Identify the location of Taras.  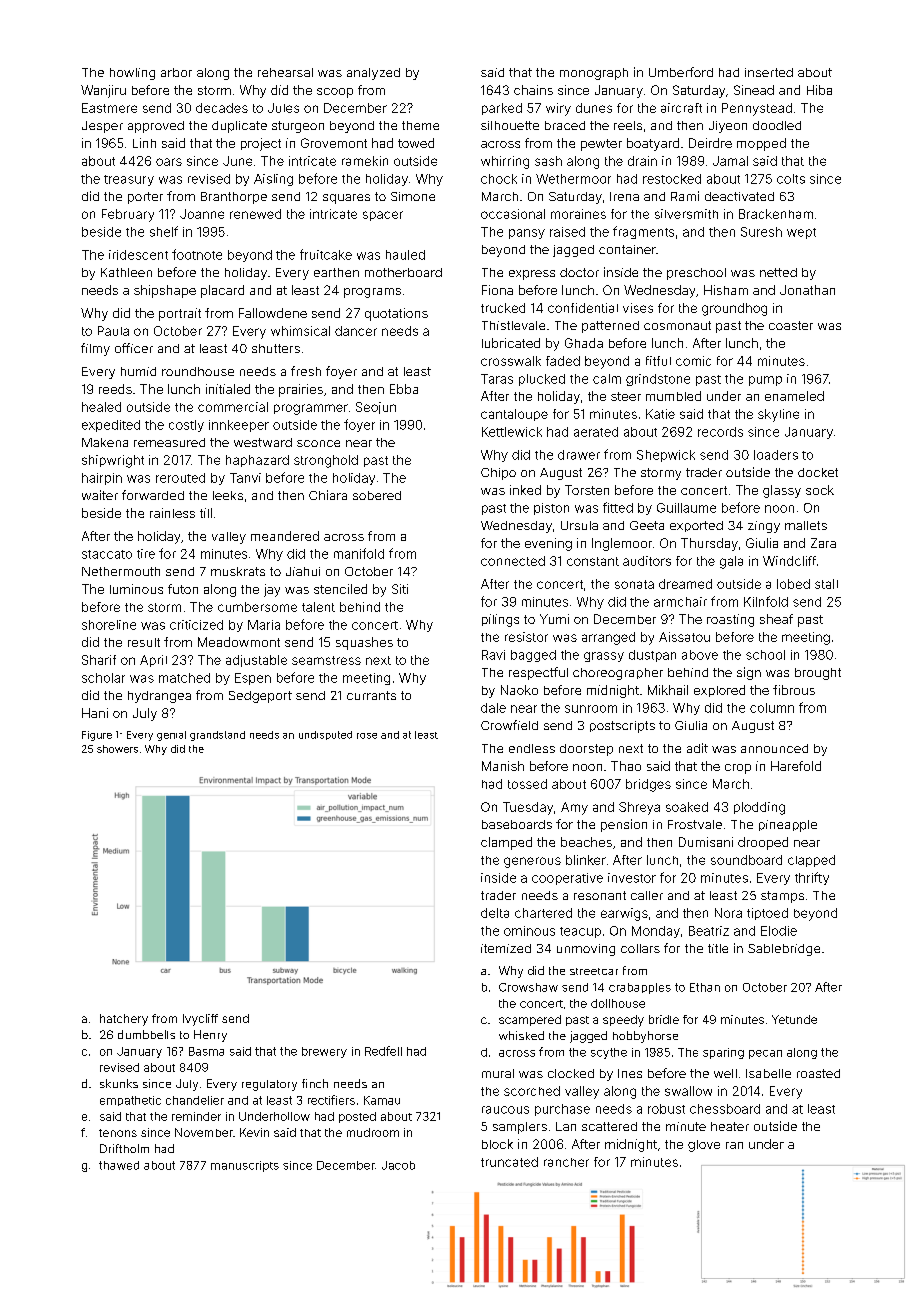
(497, 379).
